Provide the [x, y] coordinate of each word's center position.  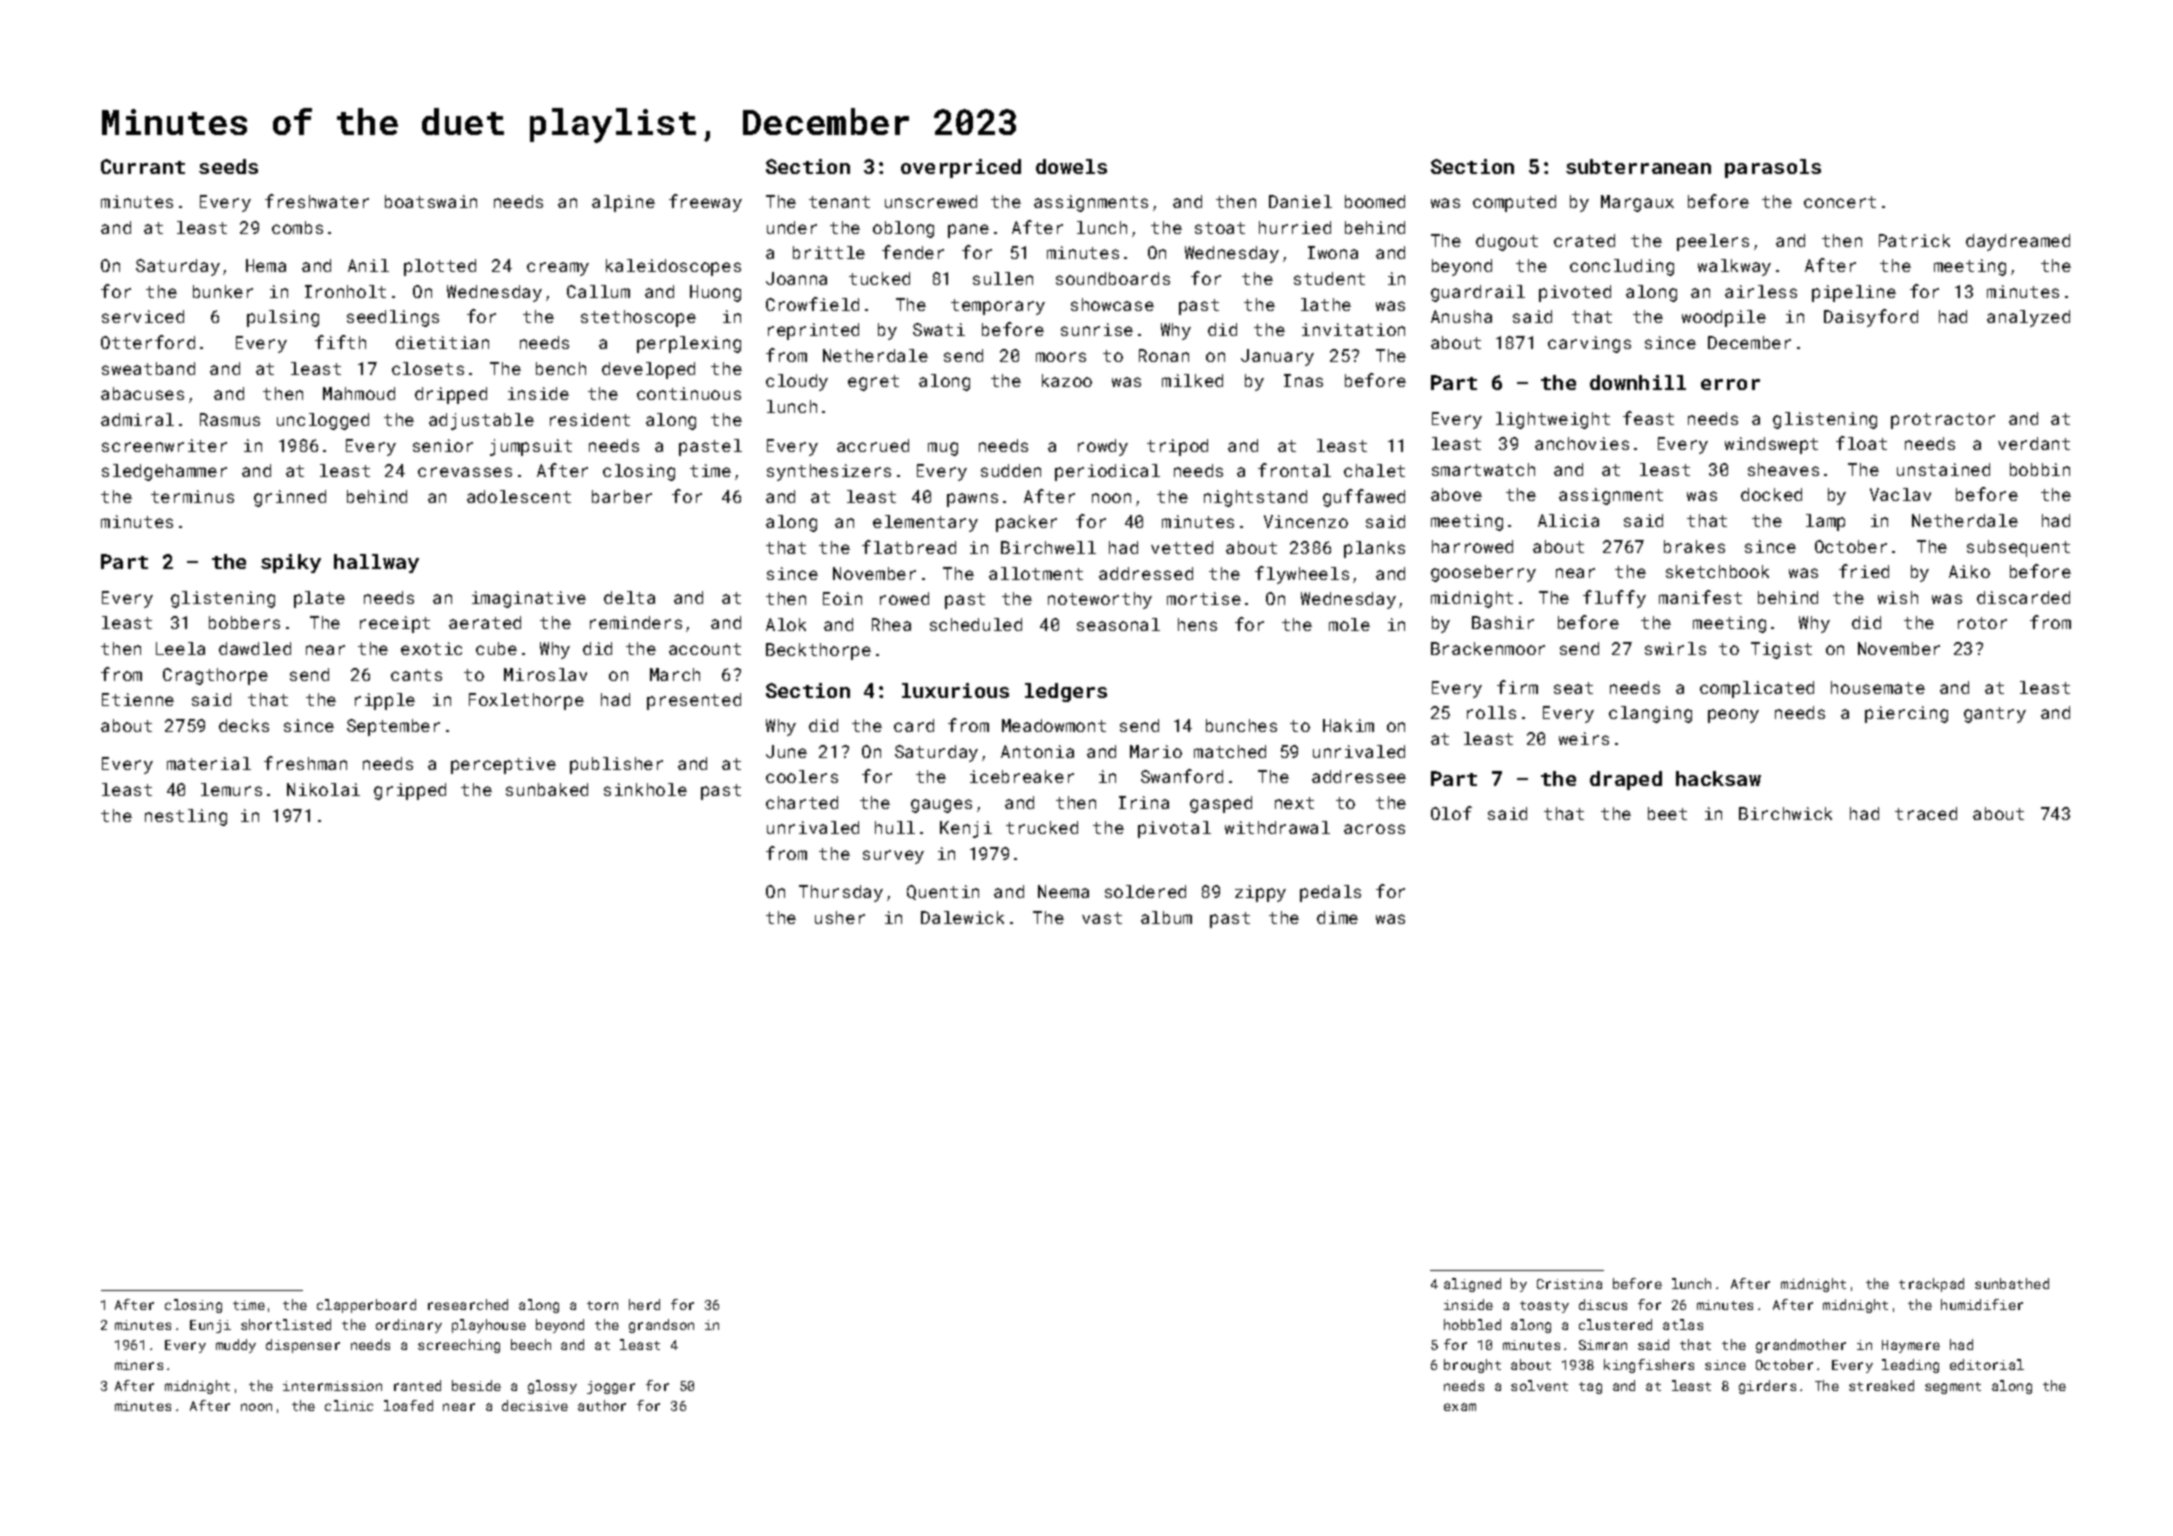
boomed [1375, 201]
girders [1767, 1387]
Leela [180, 648]
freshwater [317, 201]
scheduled [976, 624]
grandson [661, 1326]
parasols [1773, 168]
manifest [1700, 597]
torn [602, 1305]
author [602, 1405]
